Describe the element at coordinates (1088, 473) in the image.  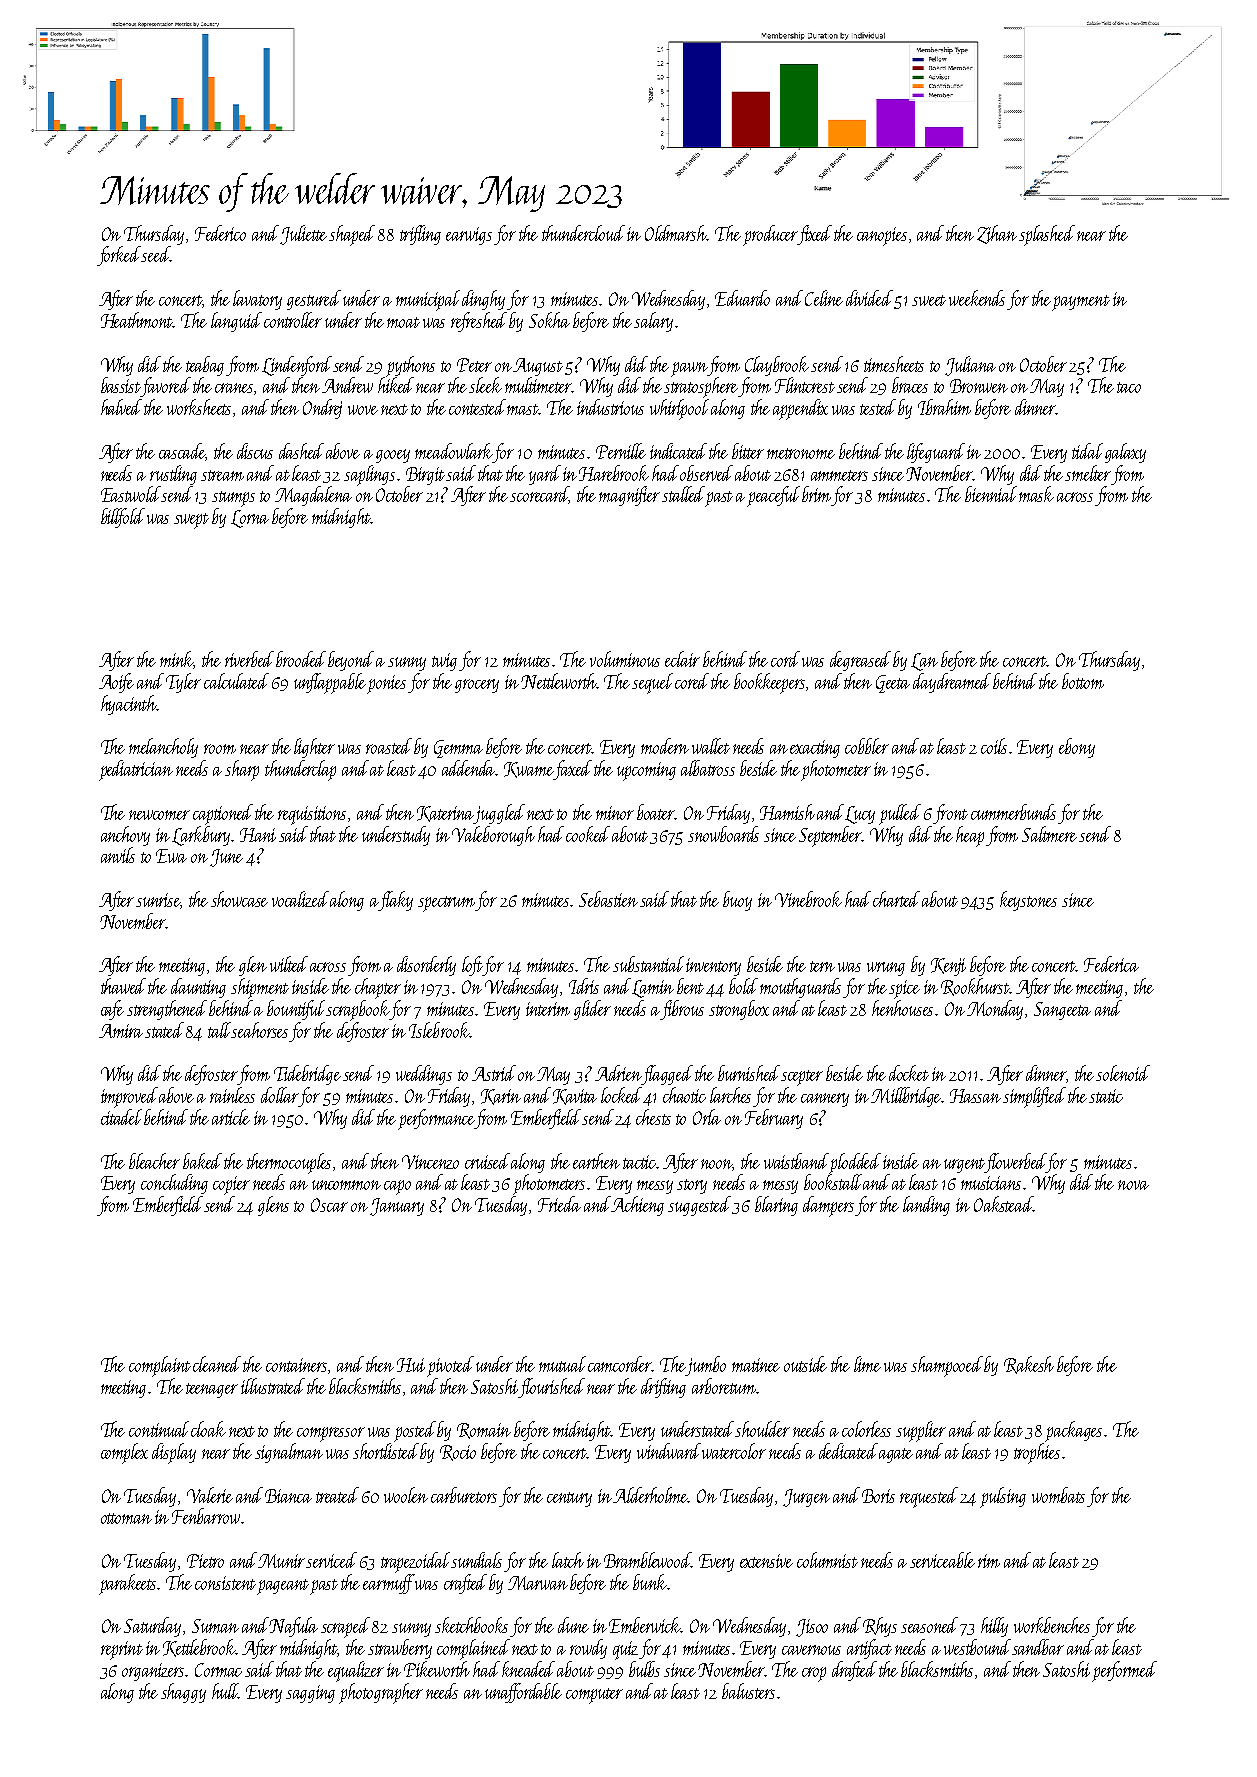
I see `smelter` at that location.
